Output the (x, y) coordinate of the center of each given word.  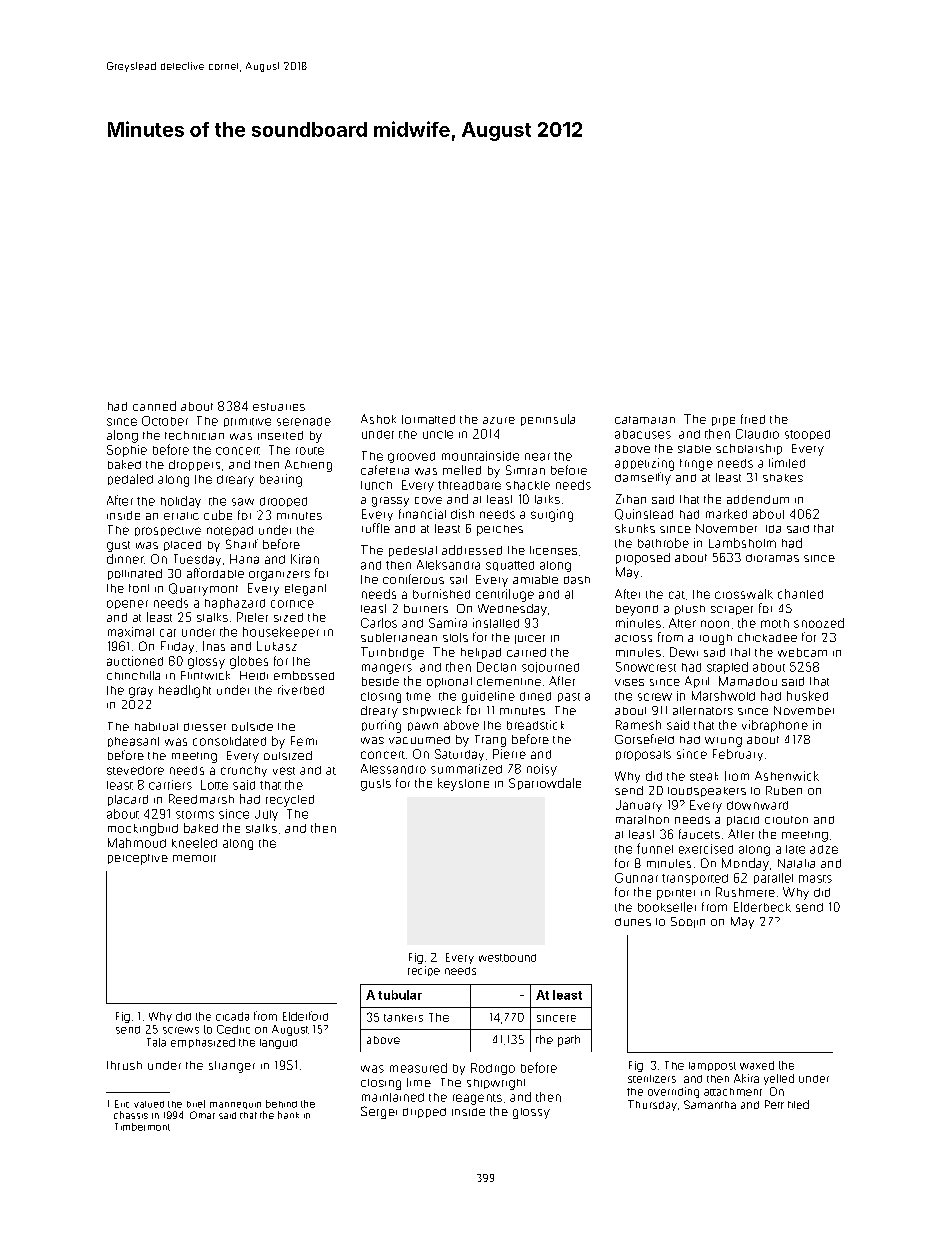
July (266, 815)
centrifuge (505, 595)
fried (753, 419)
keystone (463, 784)
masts (815, 879)
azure (499, 420)
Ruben (784, 790)
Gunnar (636, 878)
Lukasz (277, 646)
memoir (194, 858)
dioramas (772, 558)
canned (154, 406)
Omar (202, 1115)
